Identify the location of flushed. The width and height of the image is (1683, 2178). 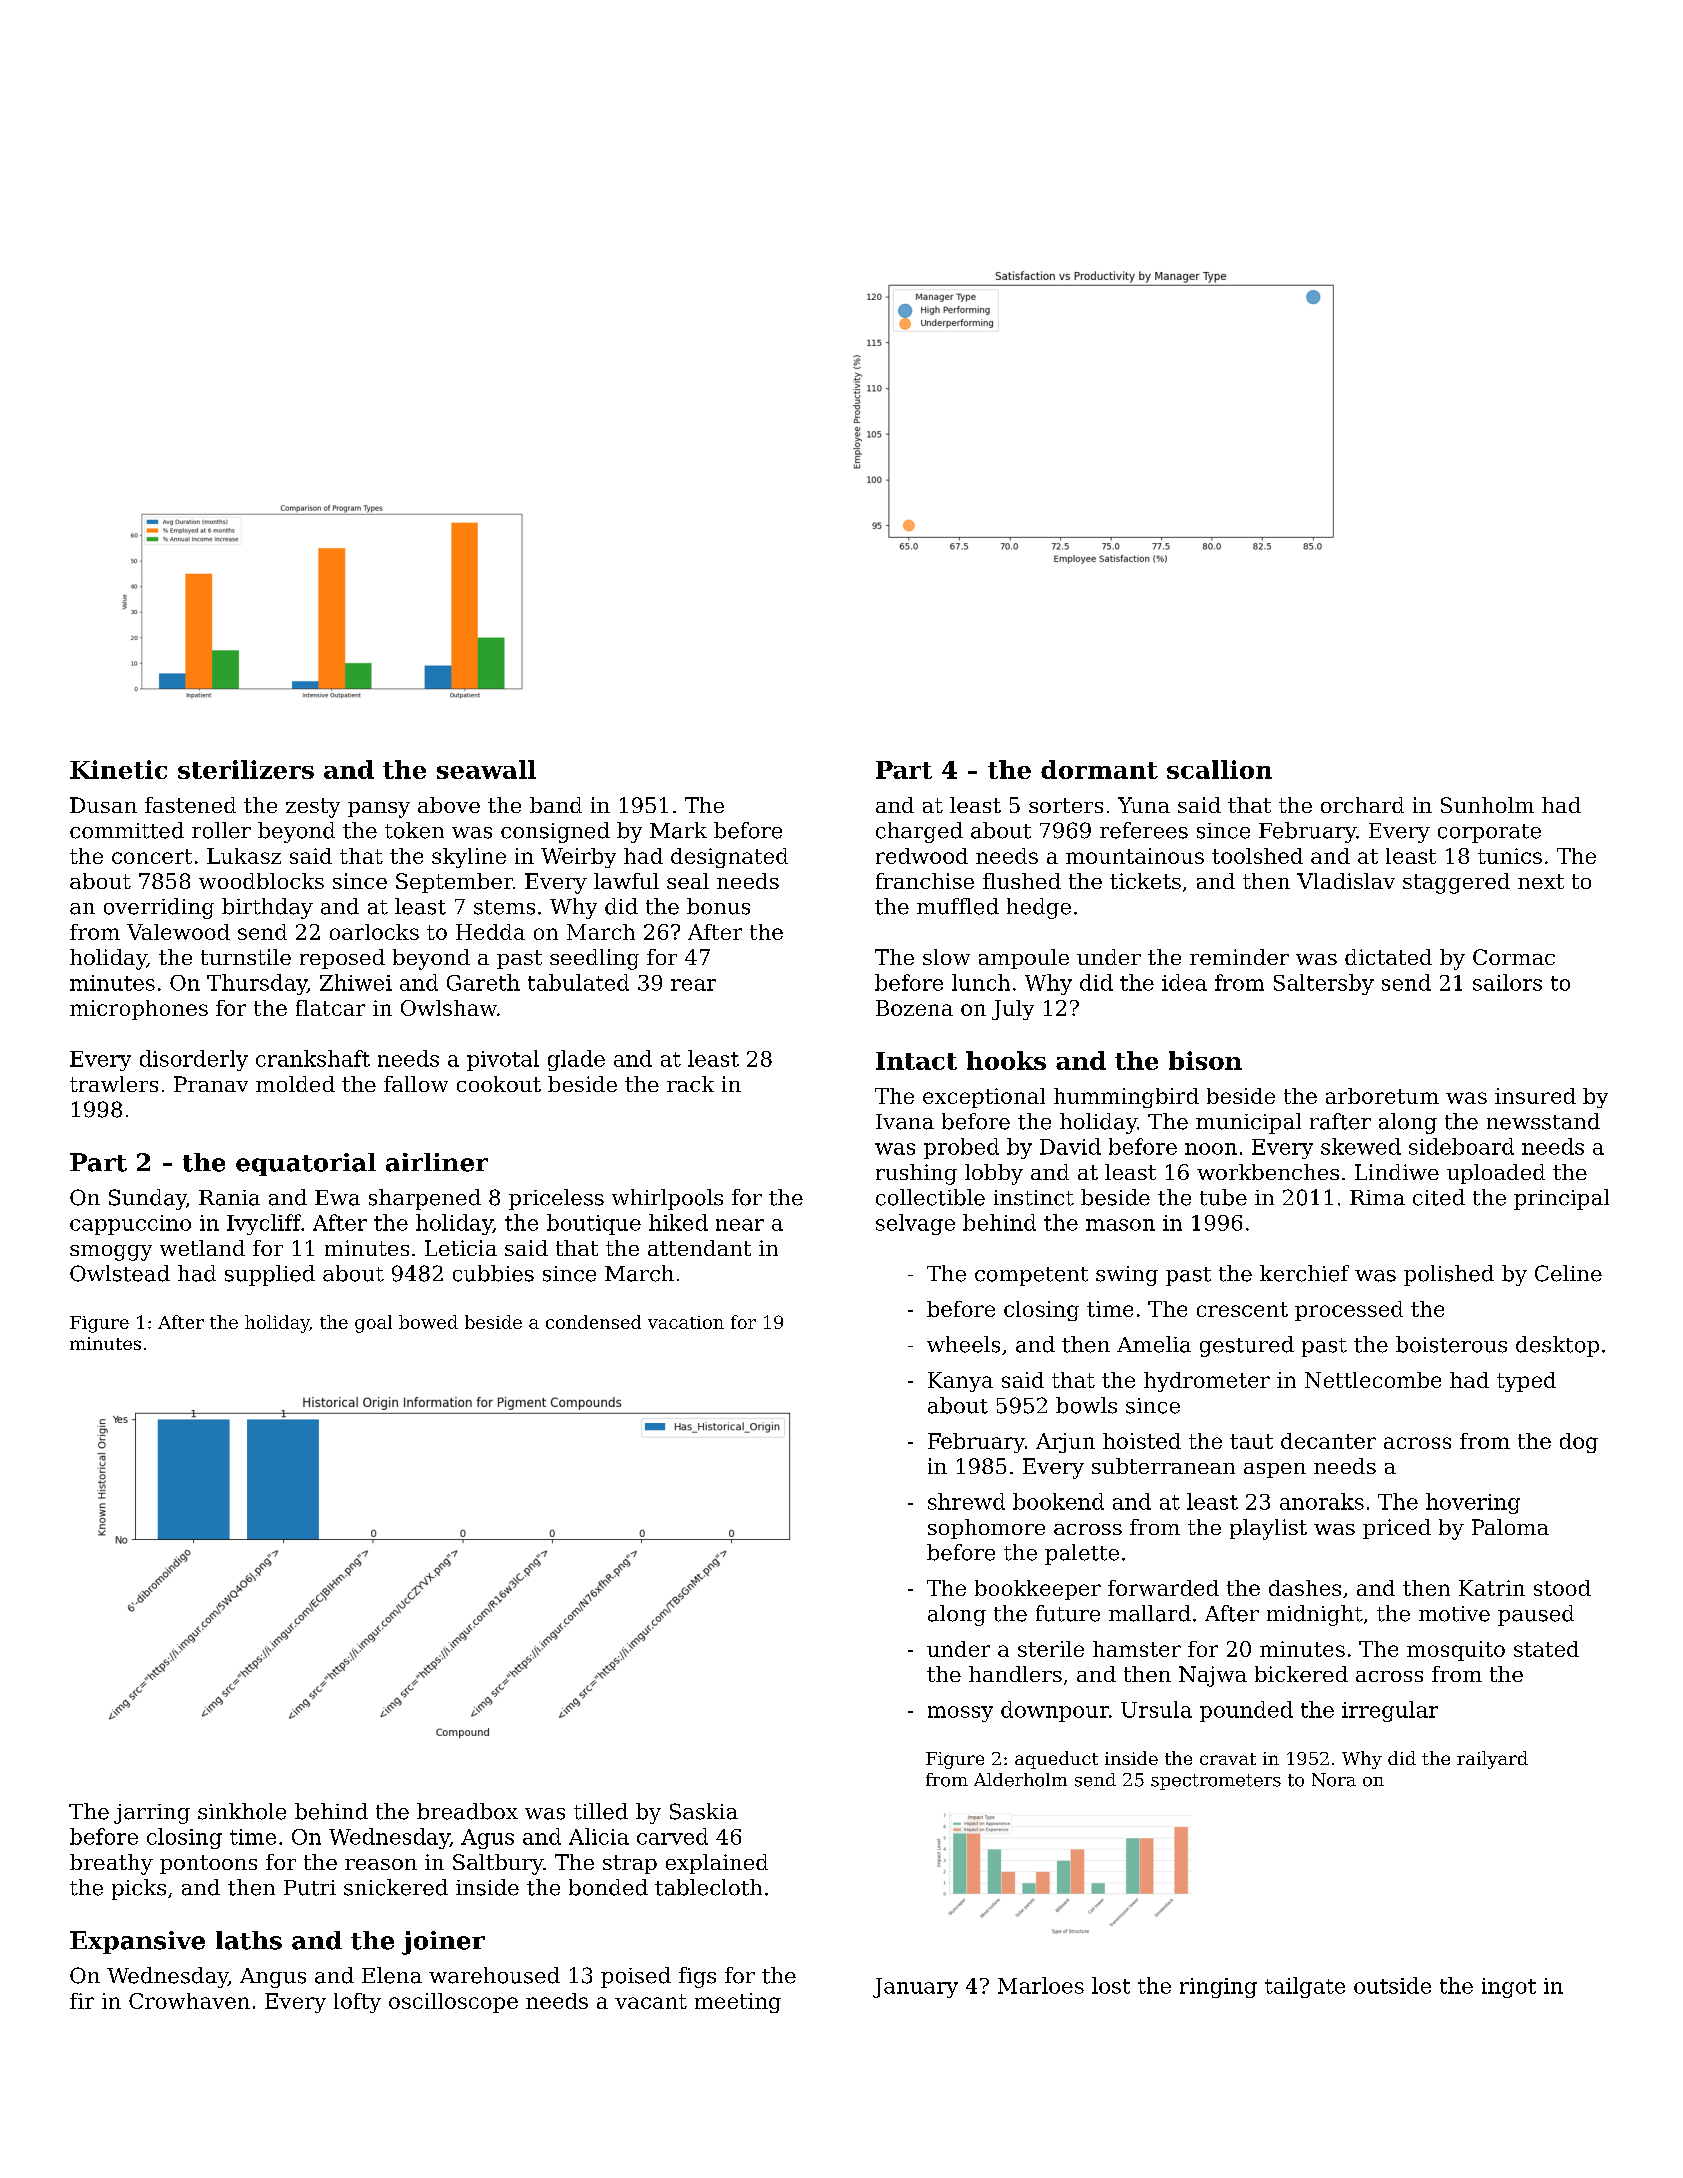
(1022, 881).
